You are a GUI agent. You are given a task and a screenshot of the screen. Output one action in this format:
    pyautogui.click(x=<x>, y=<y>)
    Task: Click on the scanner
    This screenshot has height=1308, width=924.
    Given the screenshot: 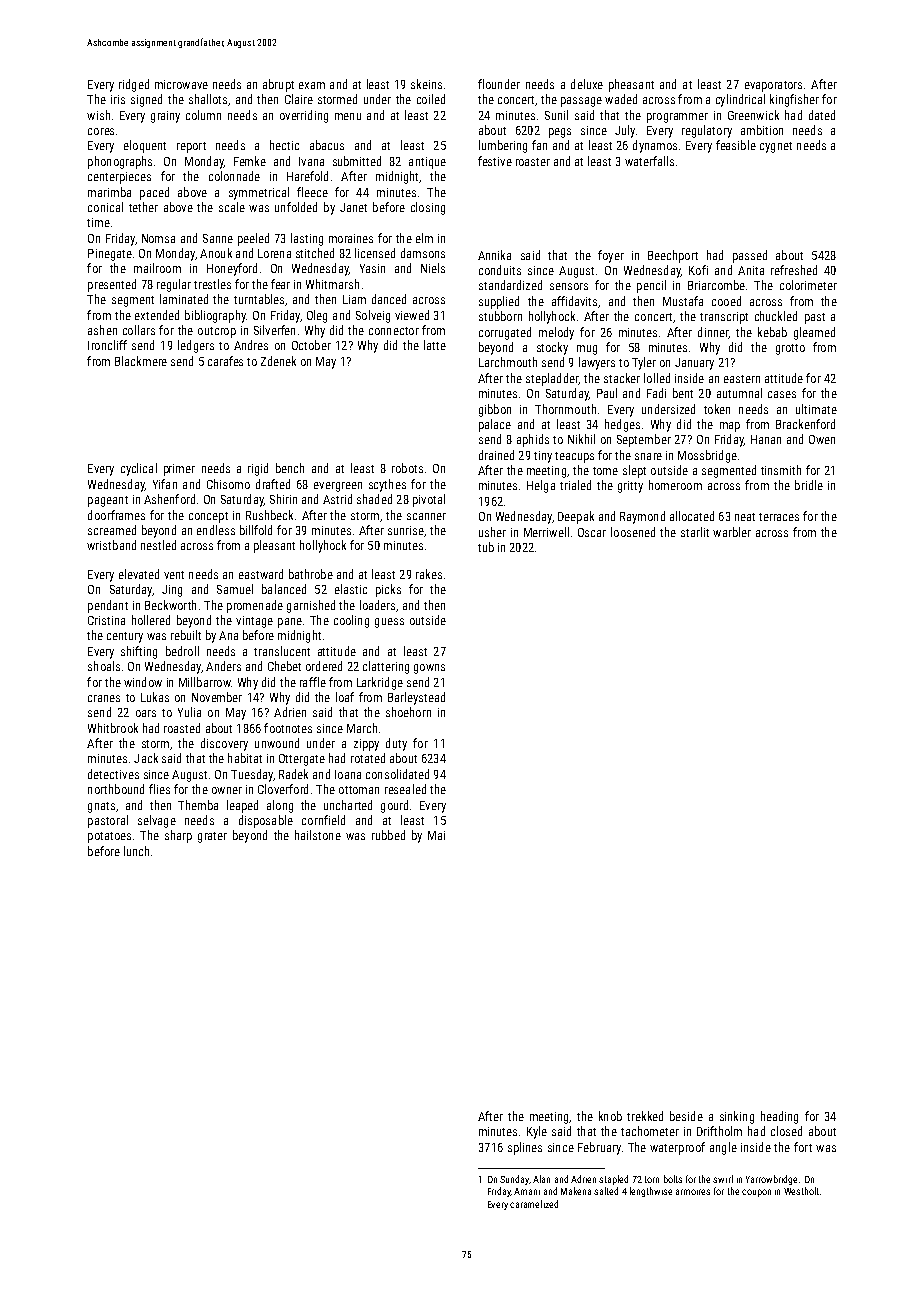 What is the action you would take?
    pyautogui.click(x=426, y=516)
